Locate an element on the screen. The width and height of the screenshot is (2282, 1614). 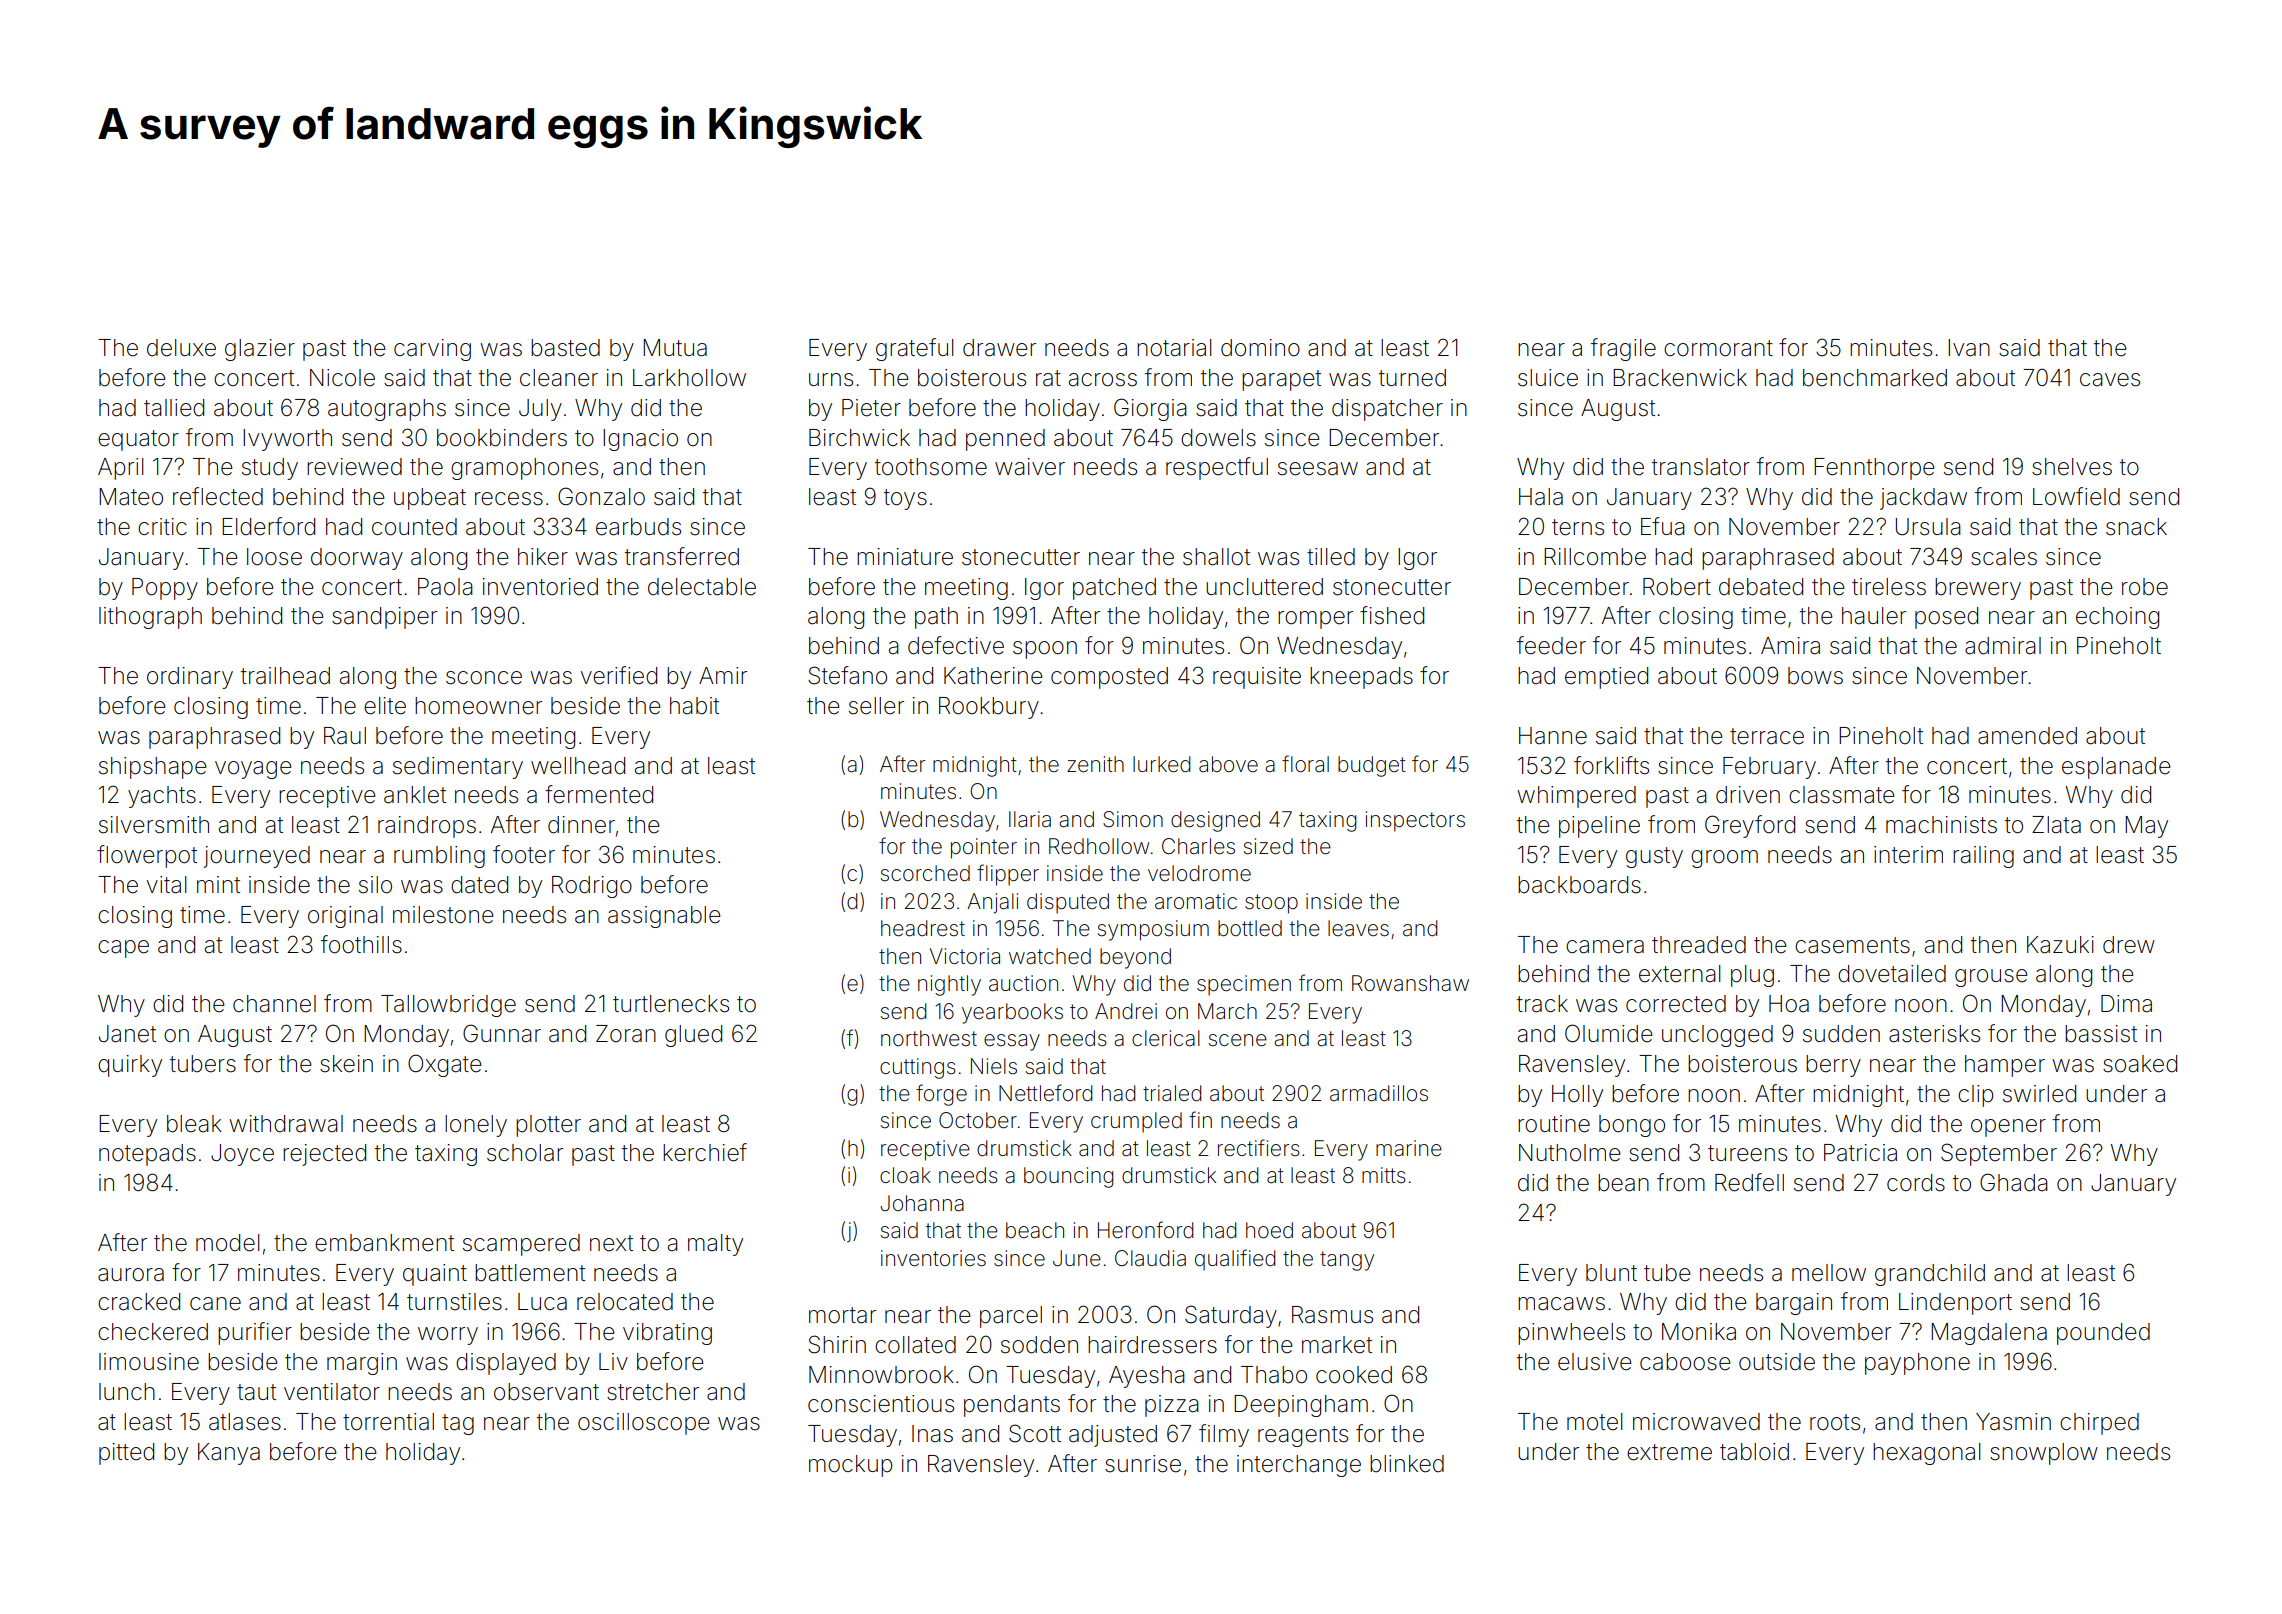
Ivan is located at coordinates (1969, 348).
